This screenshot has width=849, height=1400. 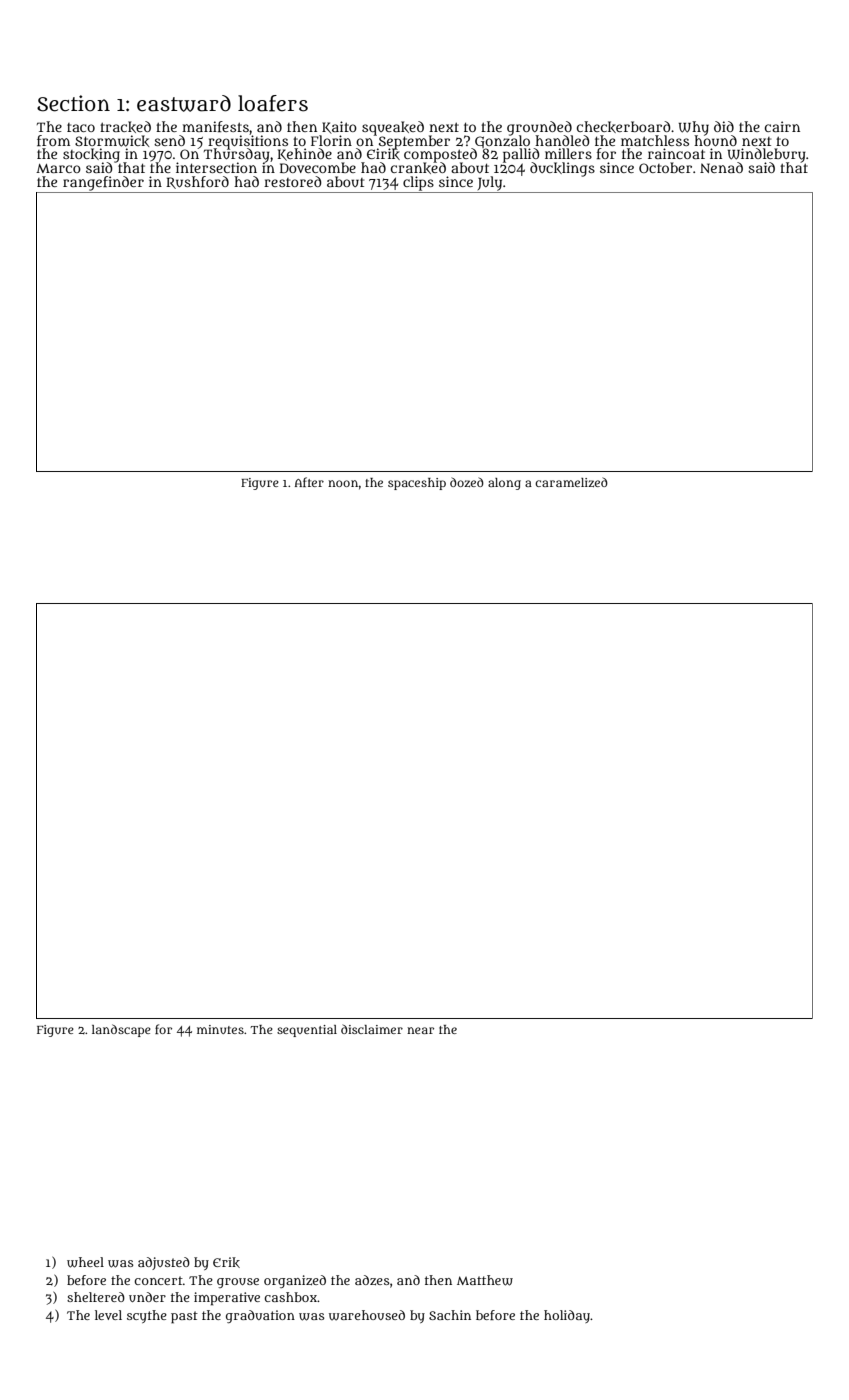 I want to click on warehoused, so click(x=367, y=1315).
